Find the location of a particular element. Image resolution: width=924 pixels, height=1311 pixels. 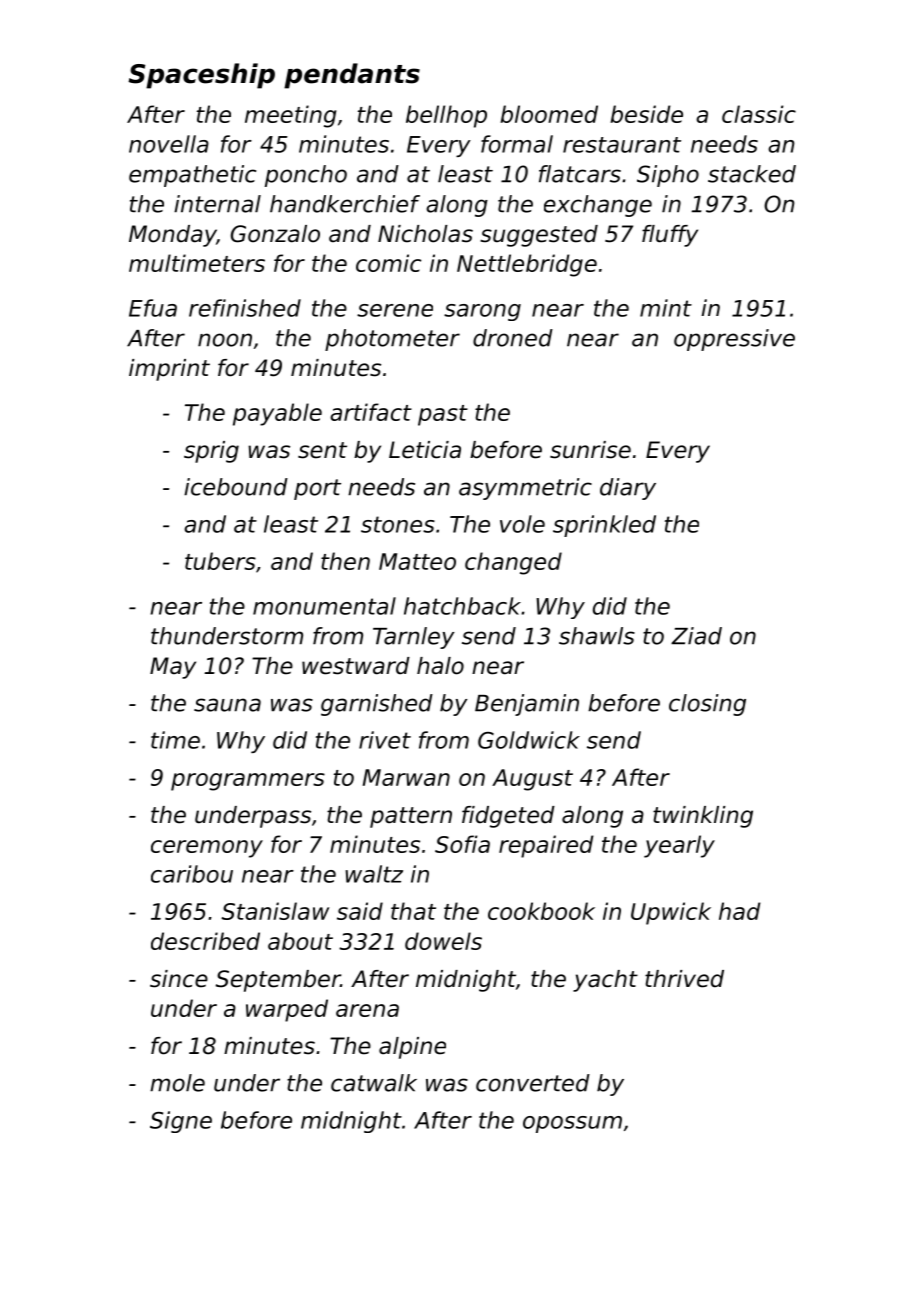

Ziad is located at coordinates (696, 636).
